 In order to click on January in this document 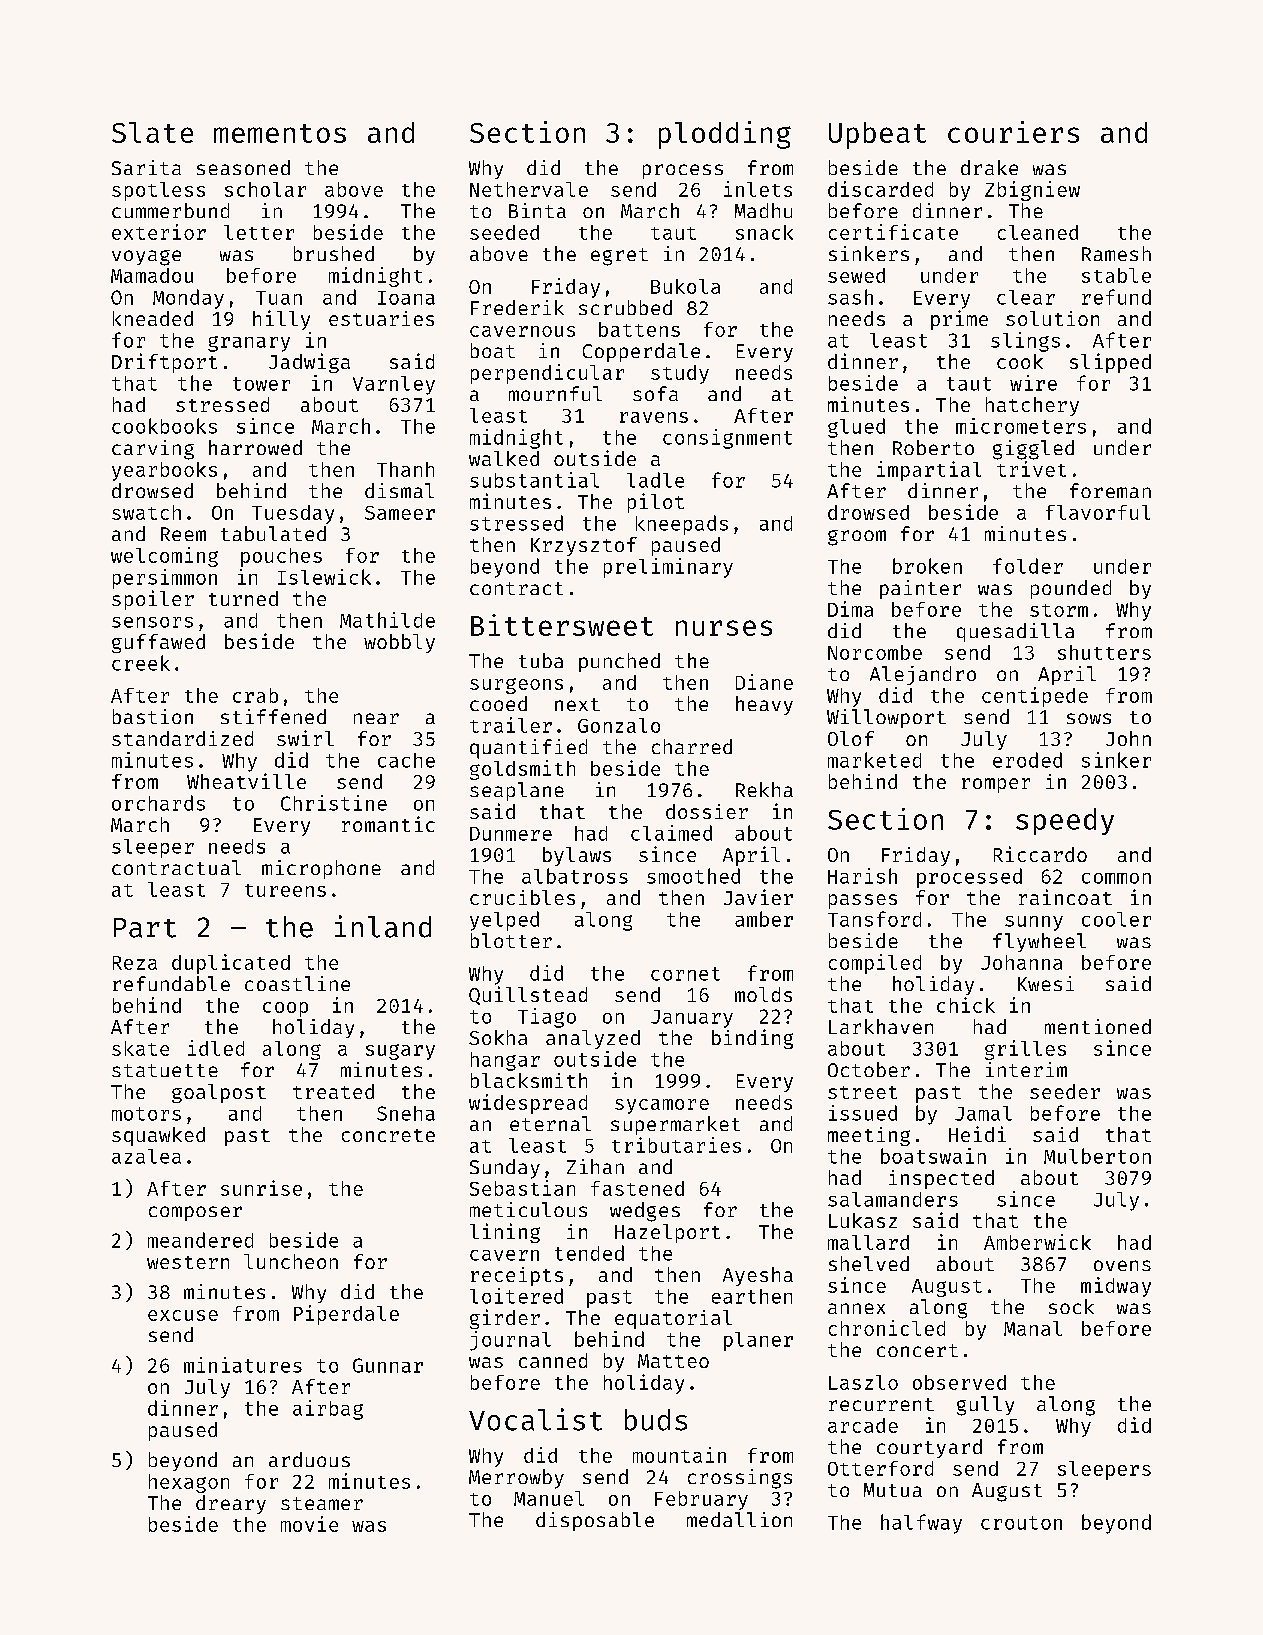, I will do `click(692, 1019)`.
